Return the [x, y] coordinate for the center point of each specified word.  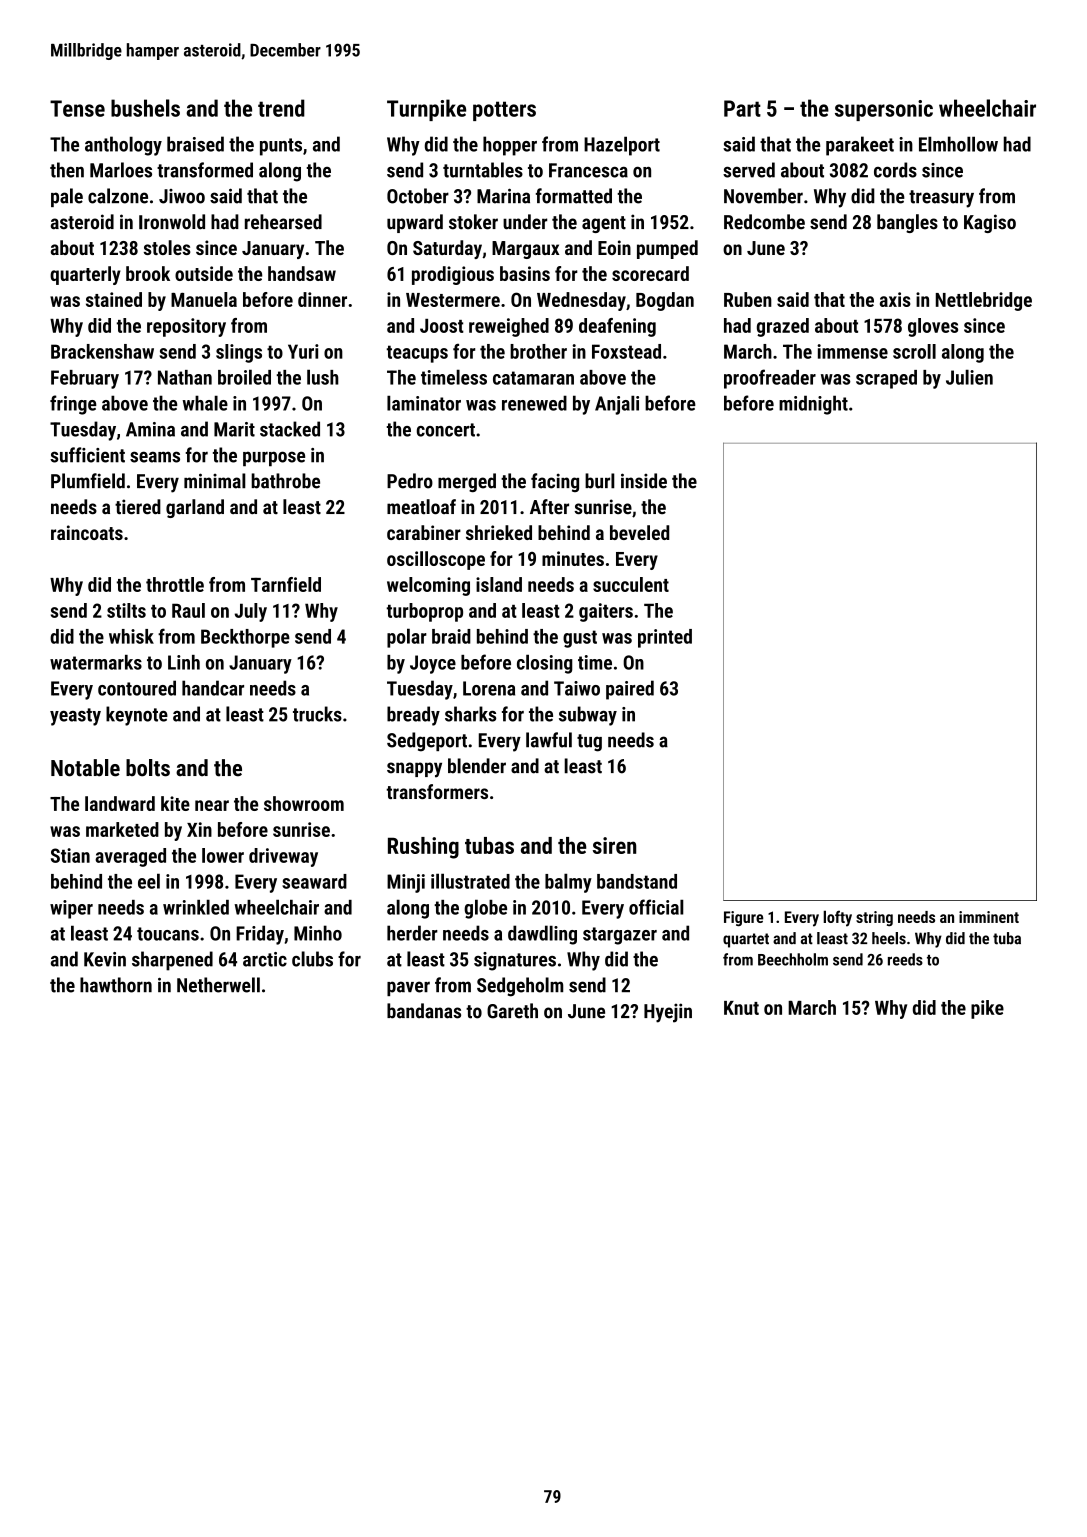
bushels [145, 108]
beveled [639, 532]
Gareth [512, 1011]
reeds [905, 959]
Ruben [748, 299]
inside [644, 481]
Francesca [588, 170]
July [251, 612]
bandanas [424, 1011]
